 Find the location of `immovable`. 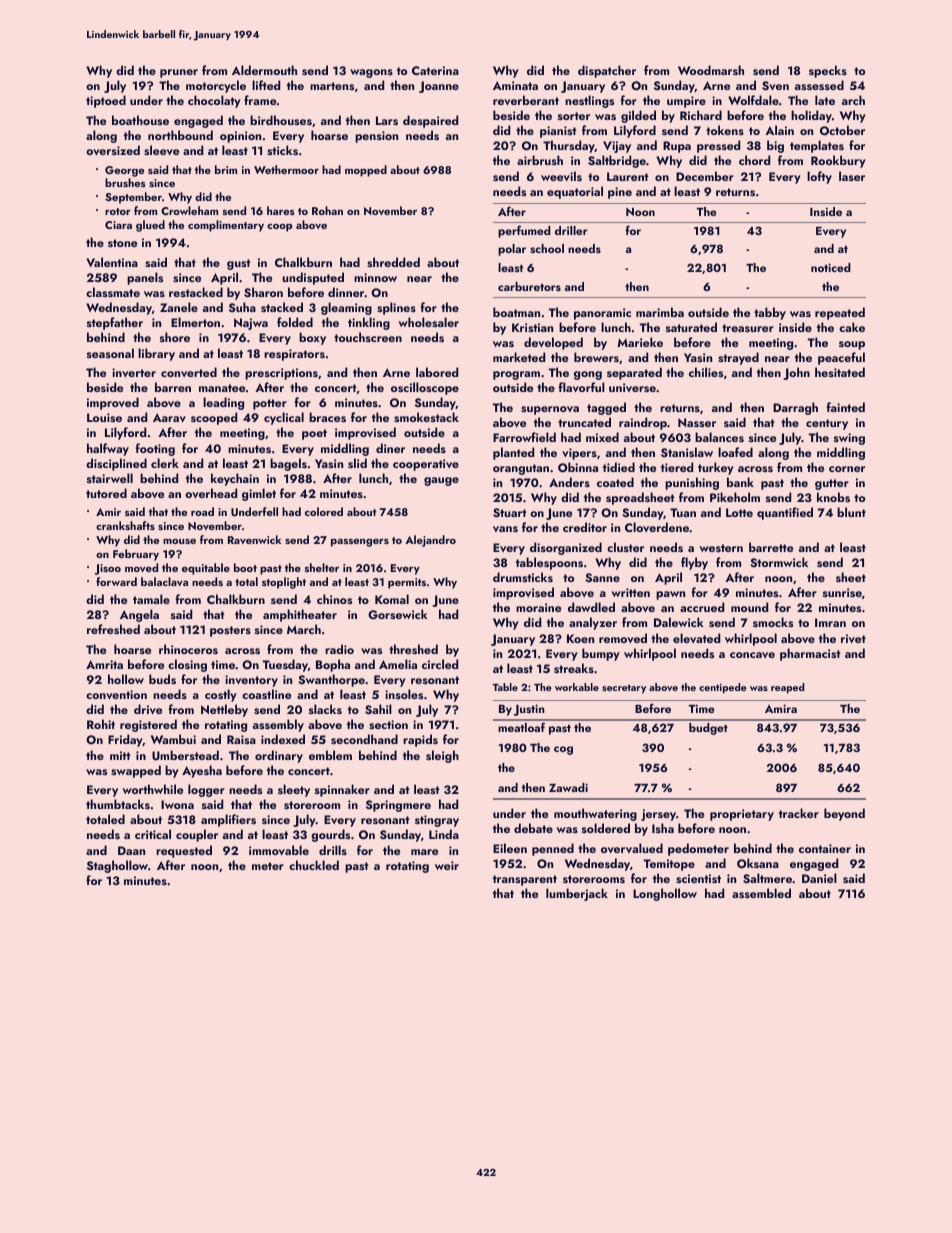

immovable is located at coordinates (279, 850).
